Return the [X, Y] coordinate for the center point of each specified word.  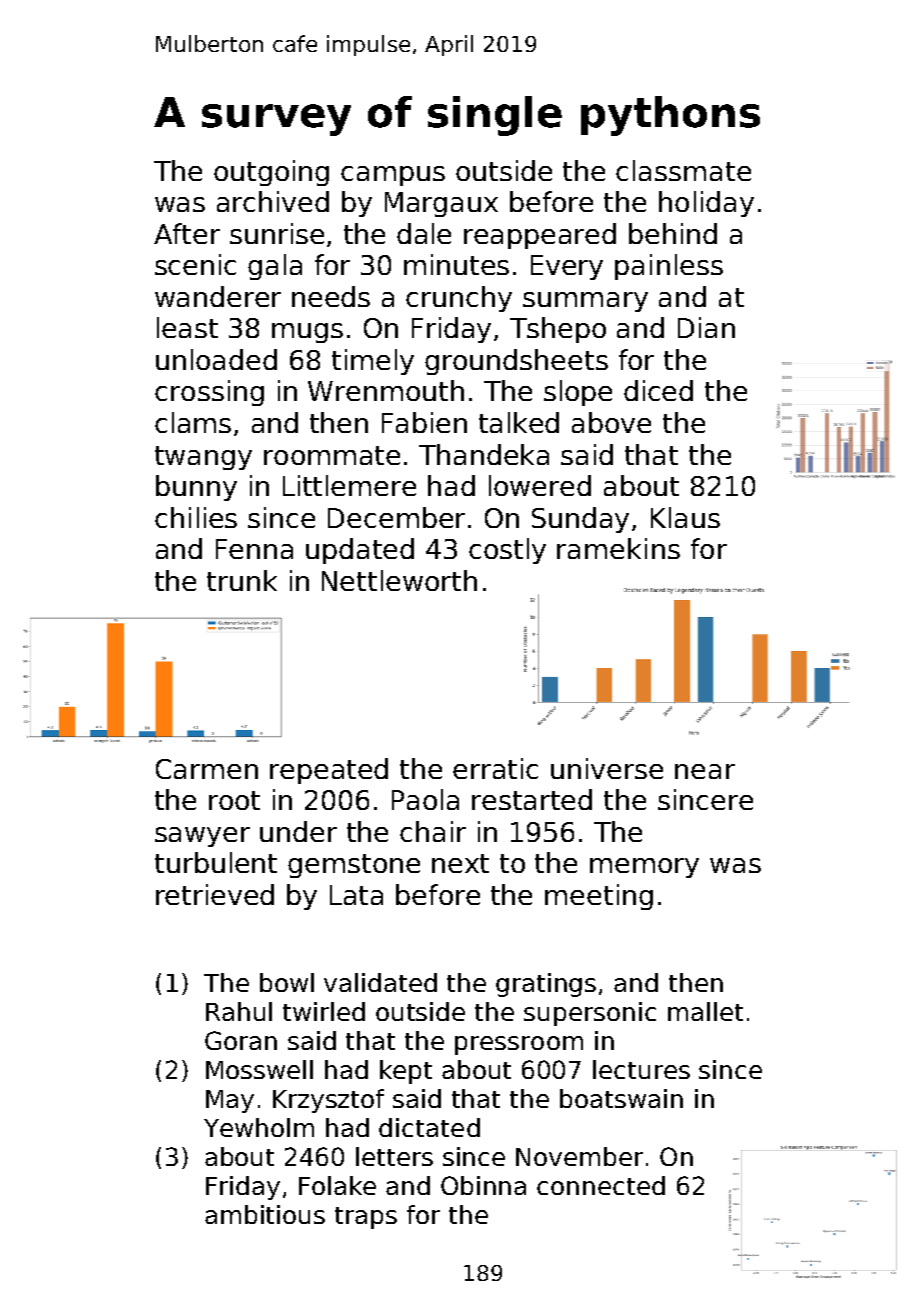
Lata [356, 895]
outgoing [271, 173]
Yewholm [259, 1127]
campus [393, 176]
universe [607, 768]
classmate [683, 170]
